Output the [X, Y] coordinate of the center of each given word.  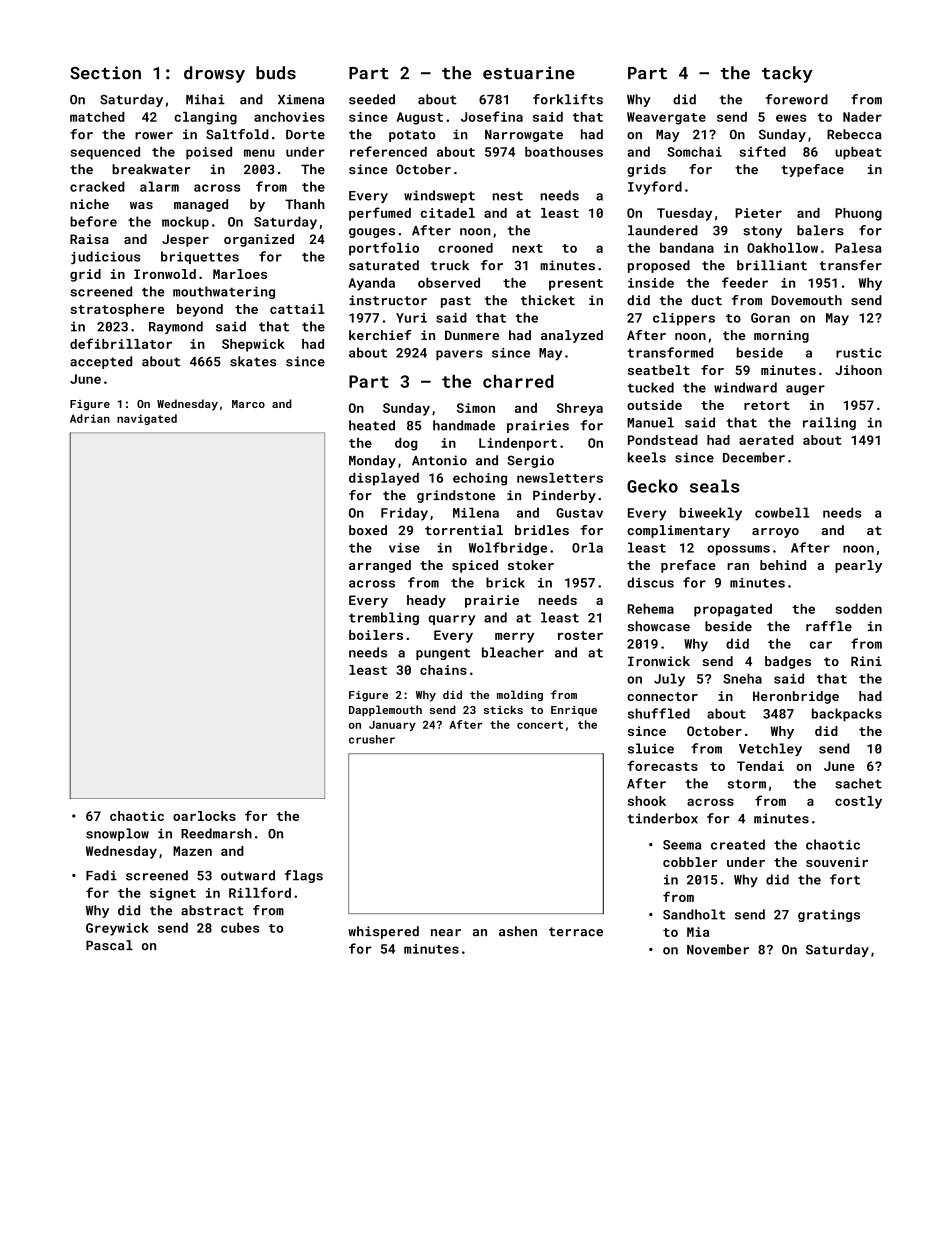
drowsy [214, 74]
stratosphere [117, 310]
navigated [147, 419]
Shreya [580, 409]
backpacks [847, 714]
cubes [240, 928]
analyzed [572, 336]
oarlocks [204, 816]
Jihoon [858, 370]
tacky [787, 74]
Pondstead [663, 440]
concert [540, 725]
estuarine [529, 73]
